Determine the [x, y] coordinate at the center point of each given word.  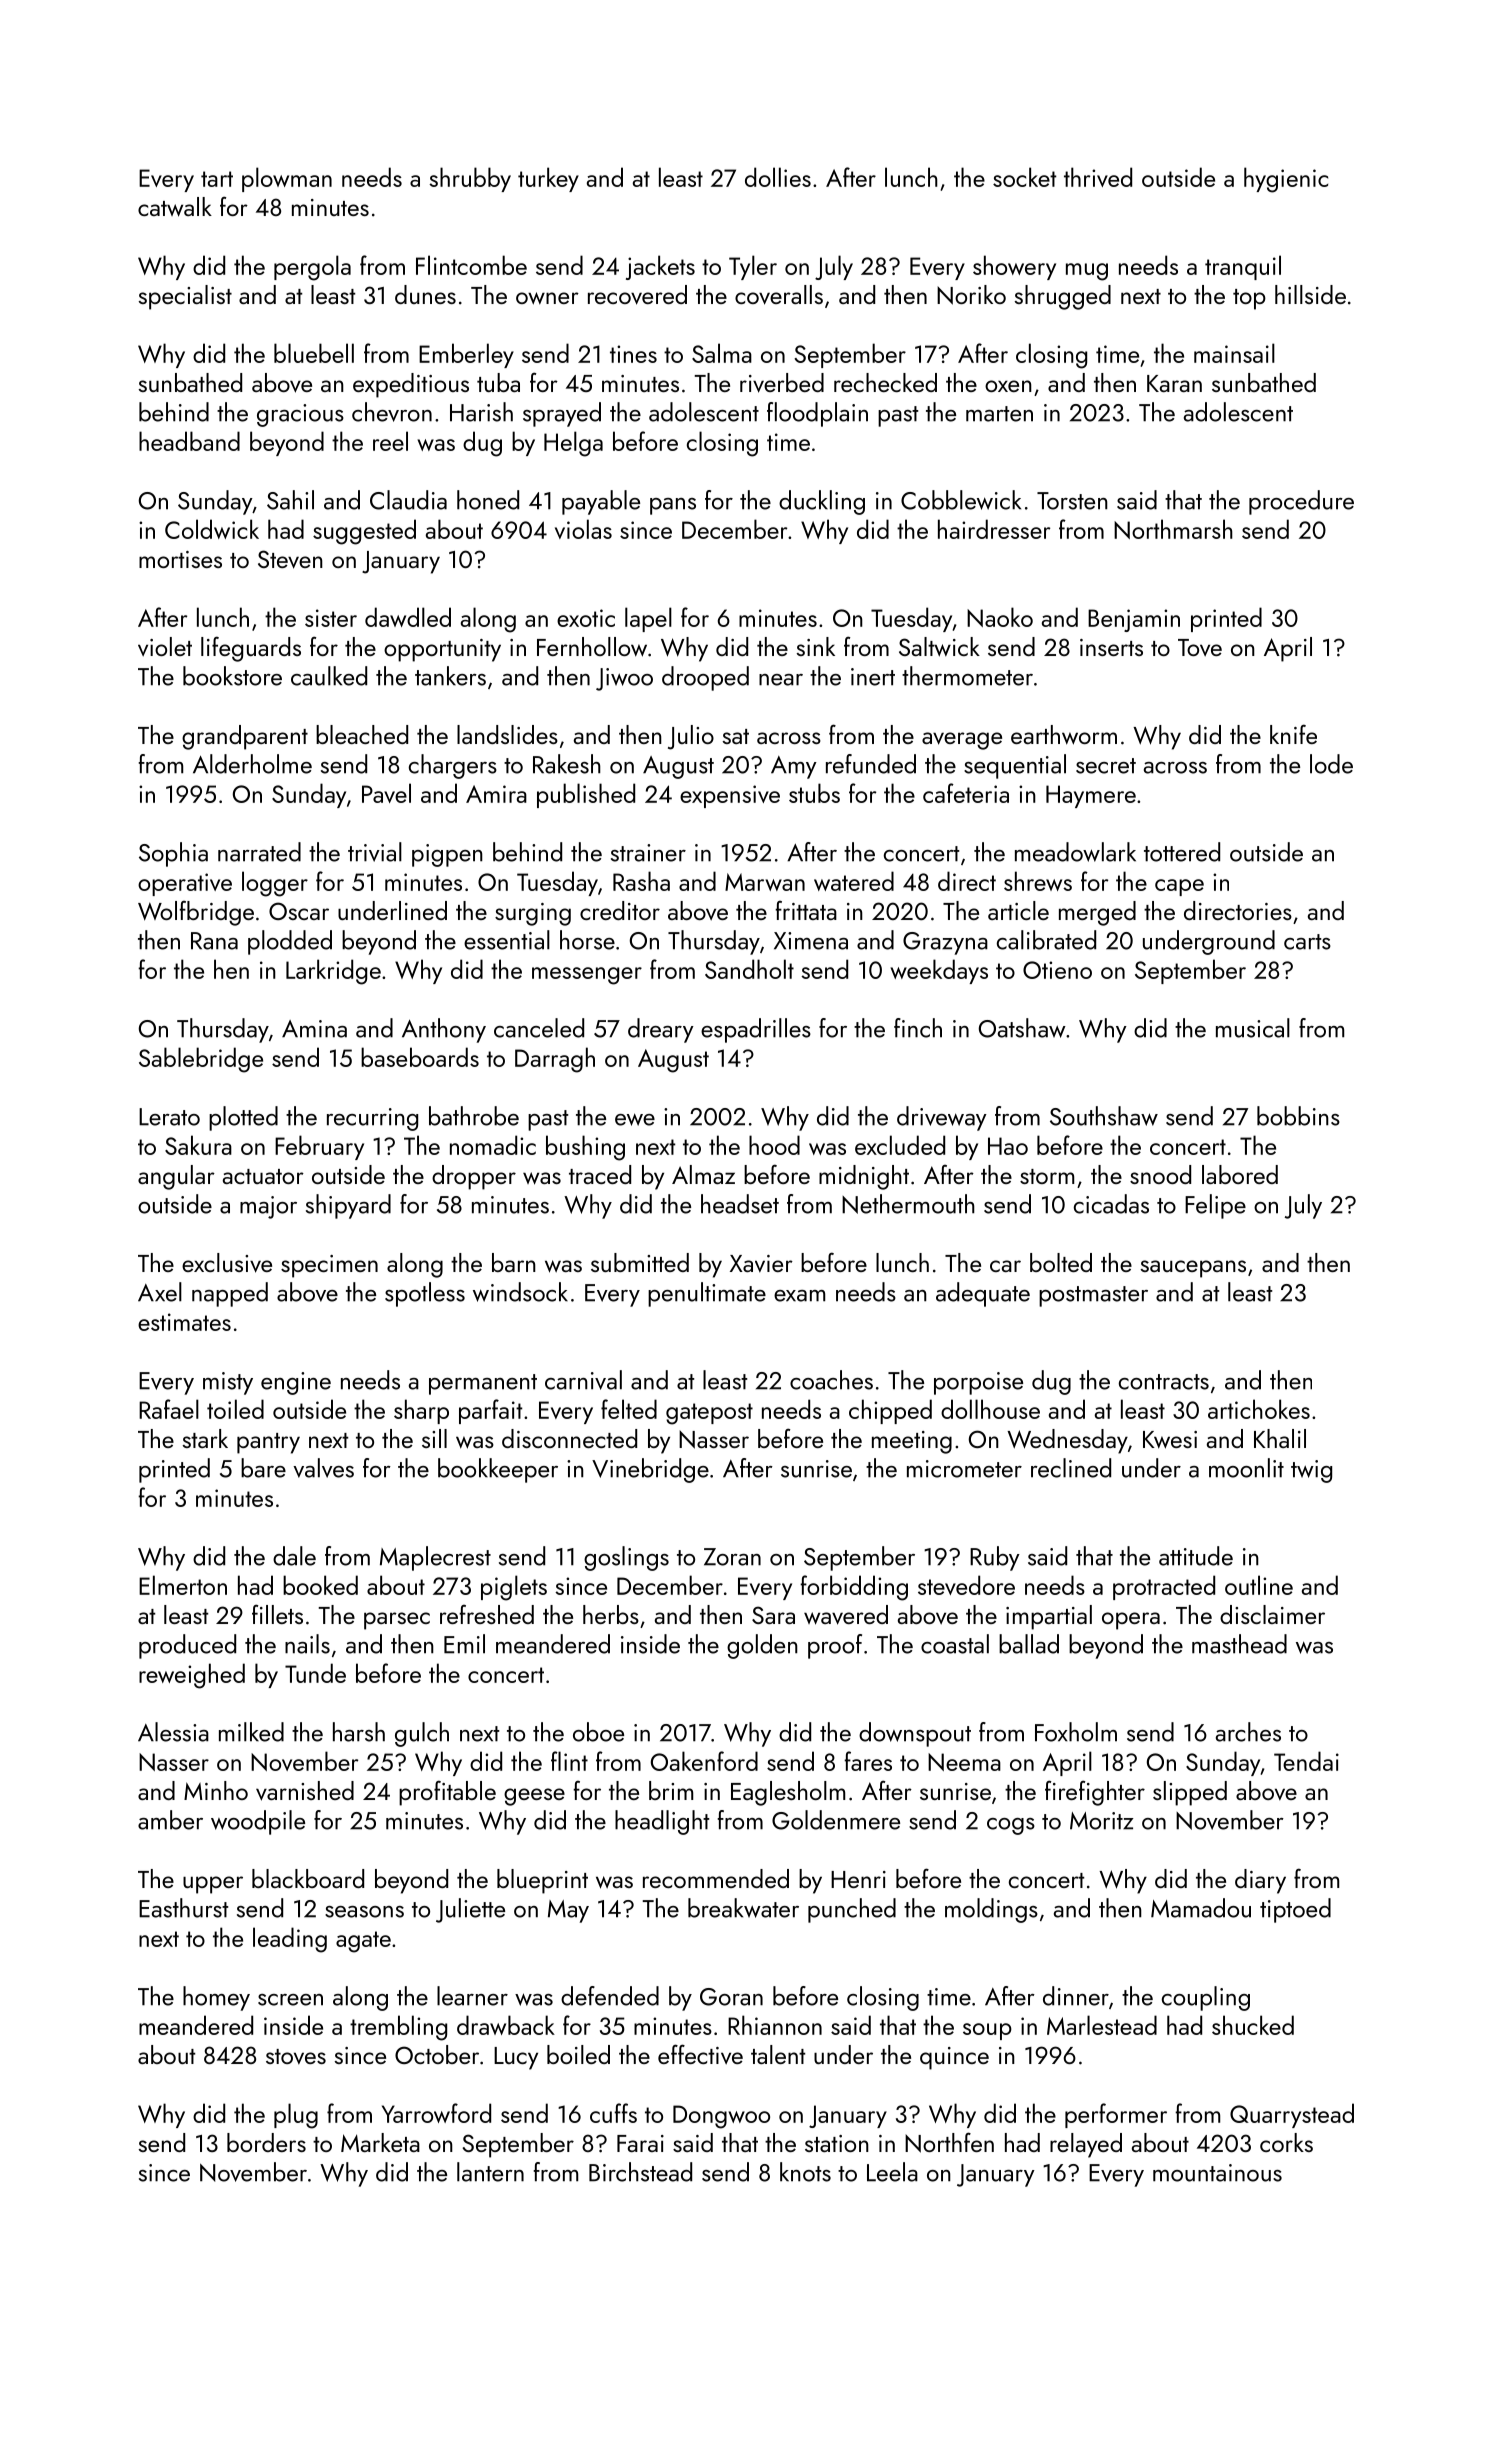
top [1249, 299]
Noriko [971, 295]
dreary [661, 1030]
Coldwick [212, 529]
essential [507, 940]
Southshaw [1104, 1116]
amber [170, 1820]
